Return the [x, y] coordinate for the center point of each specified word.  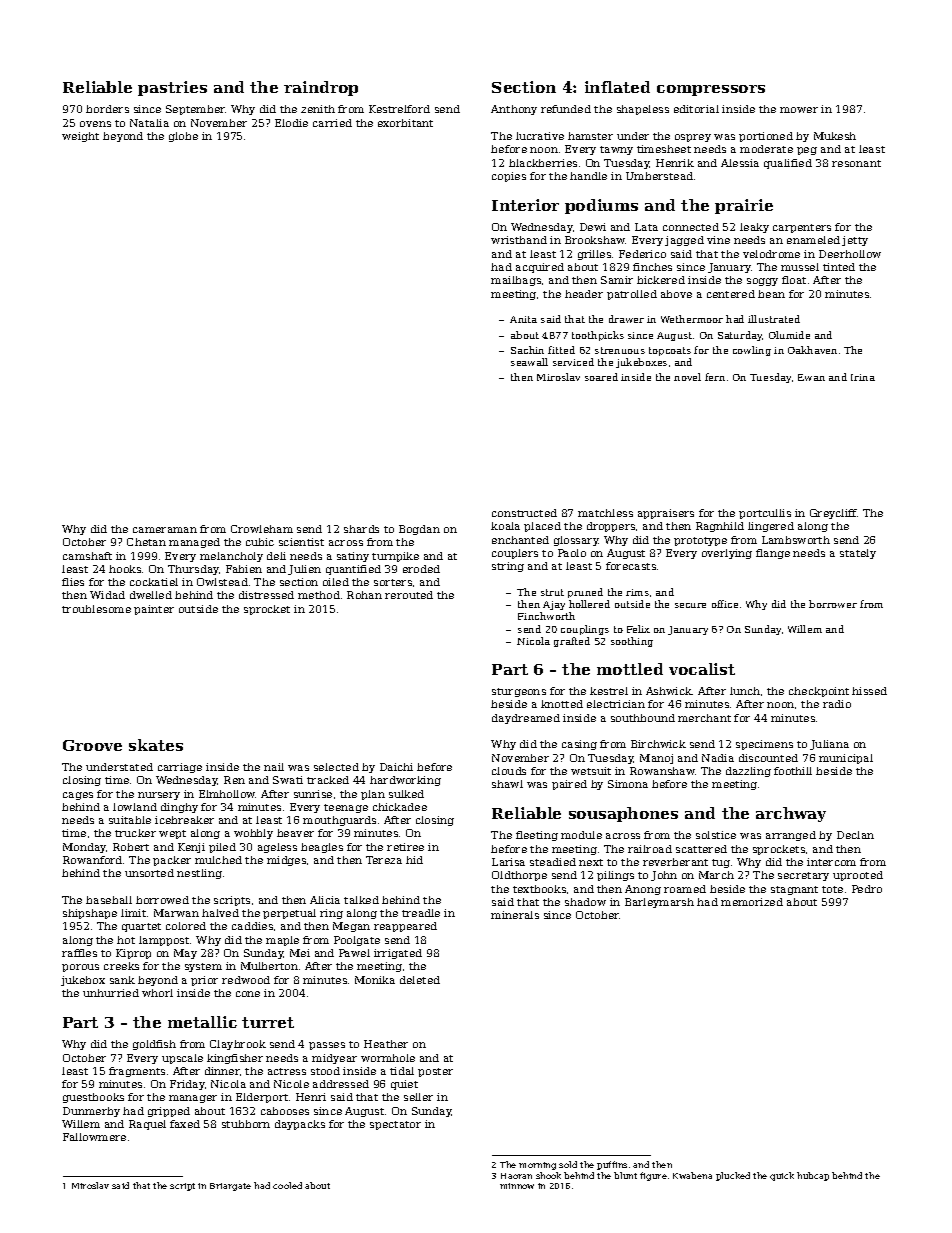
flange [773, 554]
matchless [605, 513]
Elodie [291, 123]
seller [418, 1097]
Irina [863, 377]
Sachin [527, 350]
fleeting [537, 836]
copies [509, 177]
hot [126, 940]
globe [183, 137]
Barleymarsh [659, 903]
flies [73, 582]
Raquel [147, 1125]
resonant [856, 163]
